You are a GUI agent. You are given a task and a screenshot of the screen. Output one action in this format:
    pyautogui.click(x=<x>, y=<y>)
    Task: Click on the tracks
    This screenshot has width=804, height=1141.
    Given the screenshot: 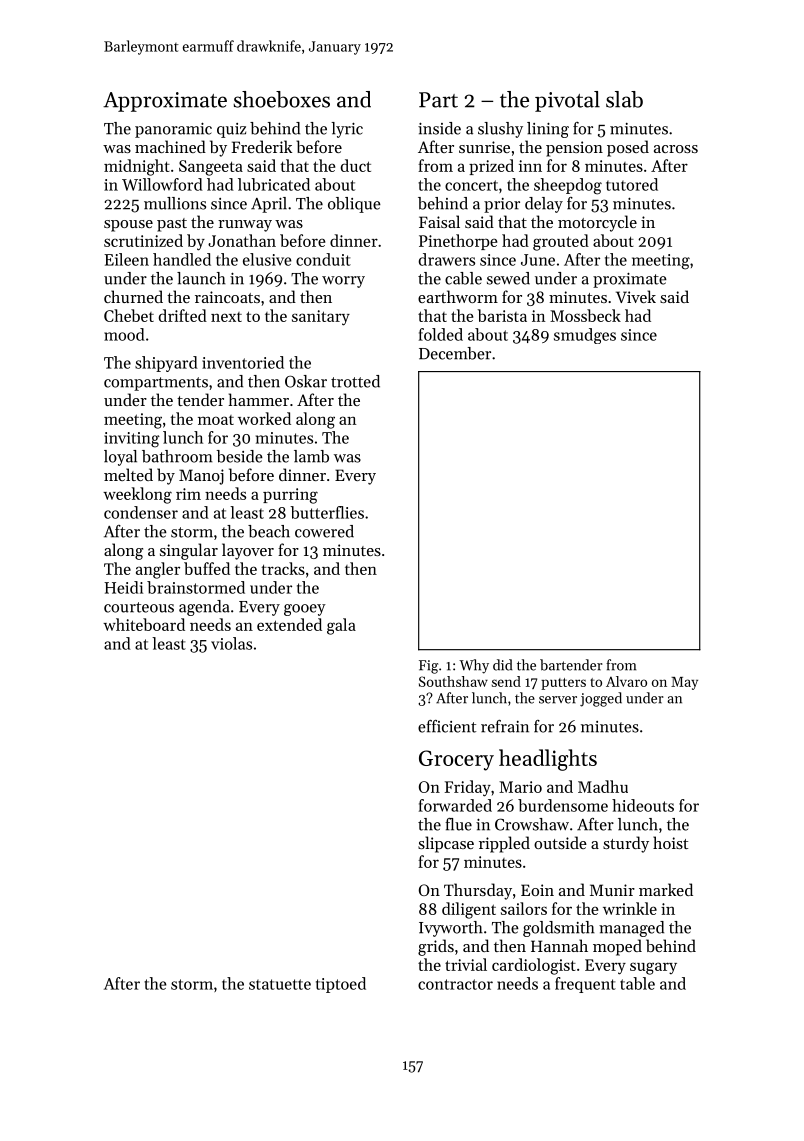 What is the action you would take?
    pyautogui.click(x=283, y=568)
